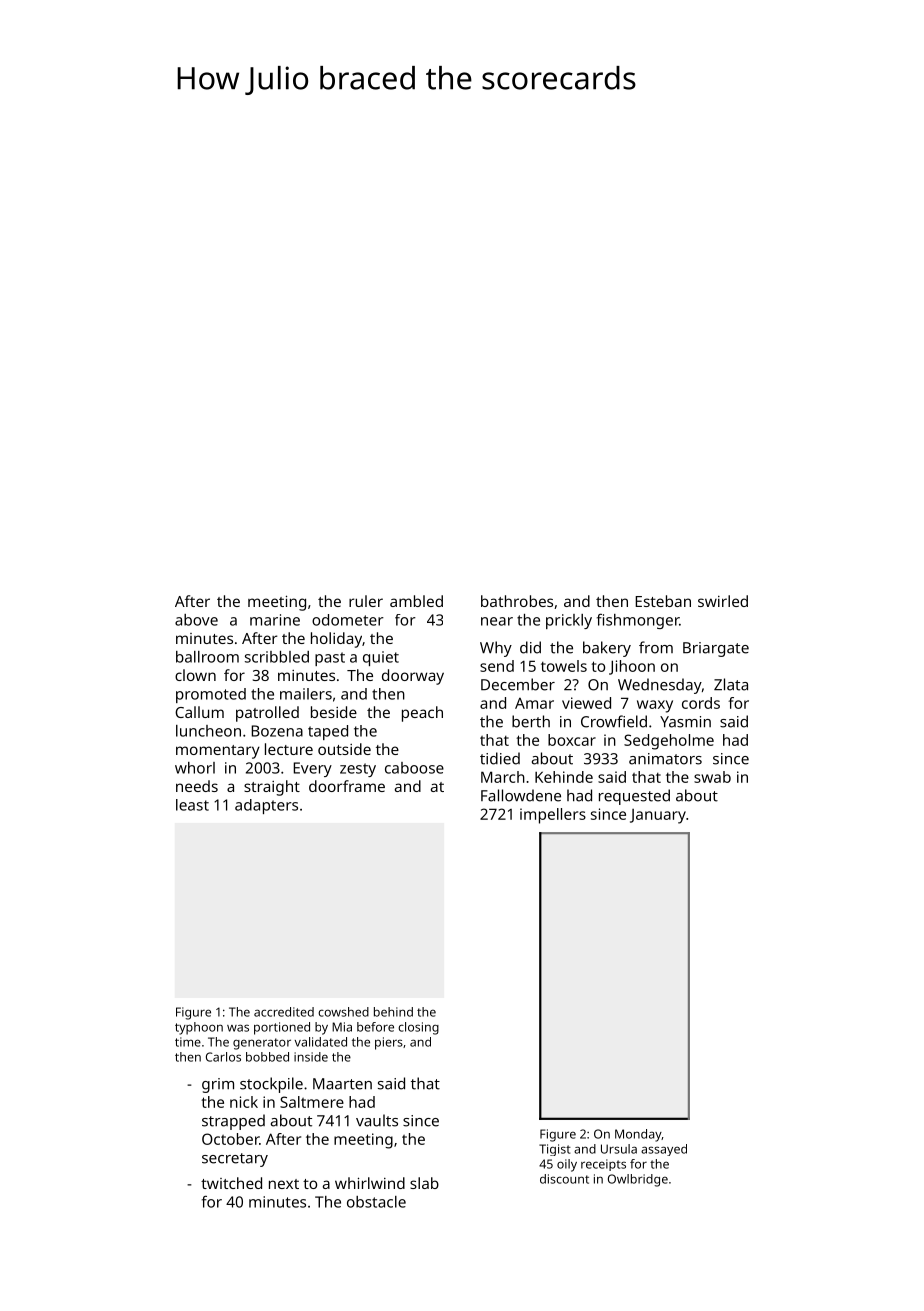  Describe the element at coordinates (223, 1057) in the screenshot. I see `Carlos` at that location.
